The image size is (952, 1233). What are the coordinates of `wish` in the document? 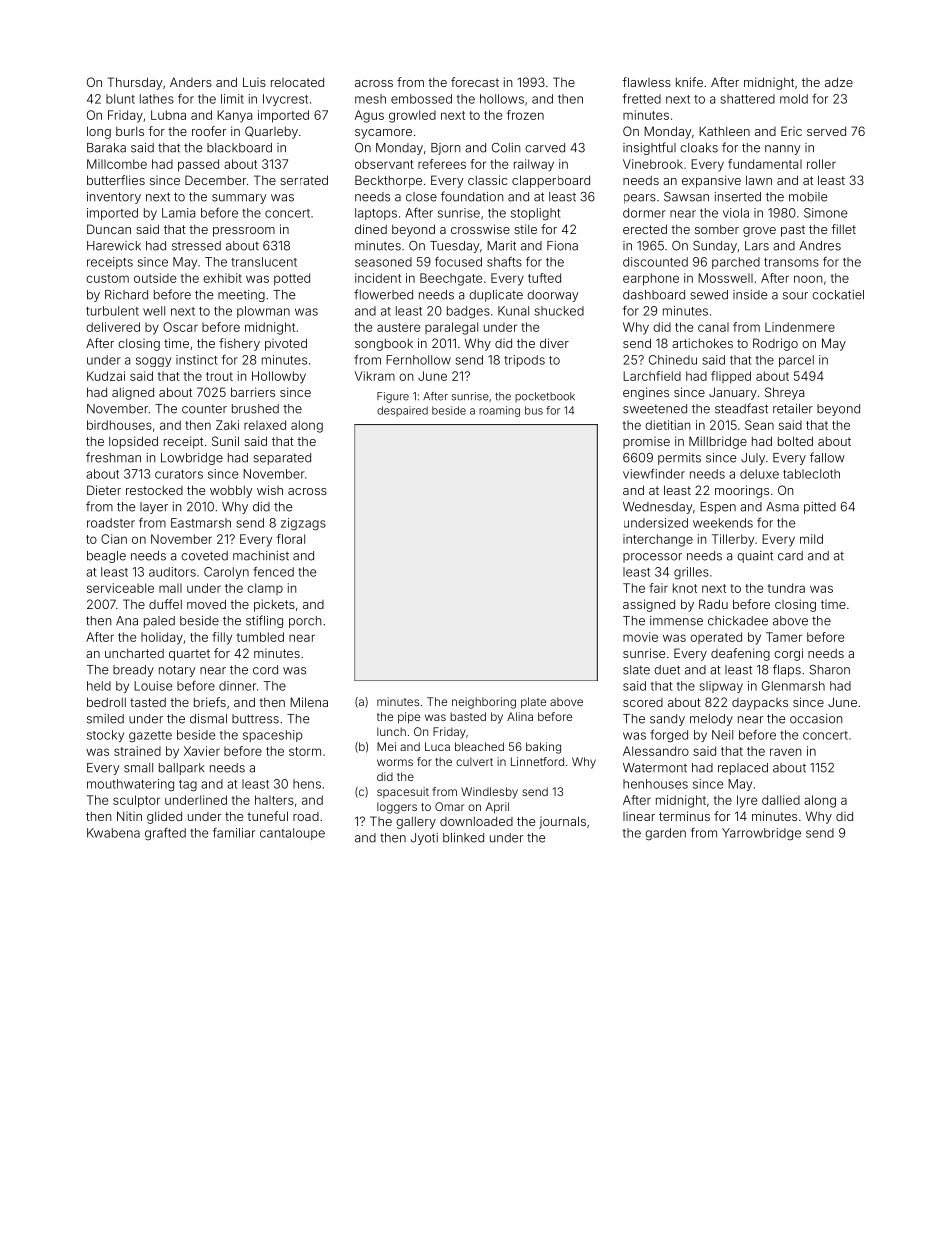 It's located at (270, 490).
